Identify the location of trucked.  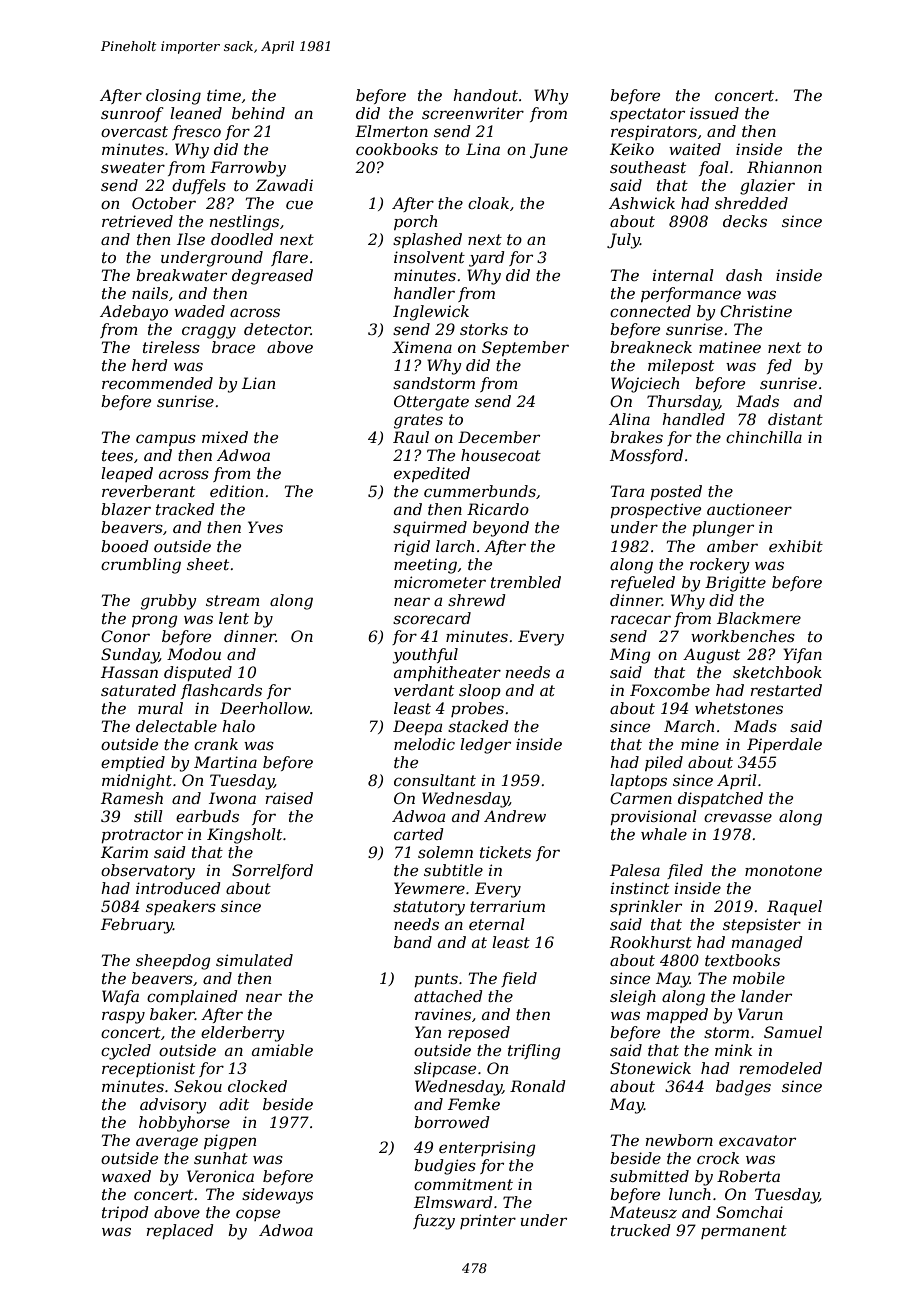
(641, 1230).
